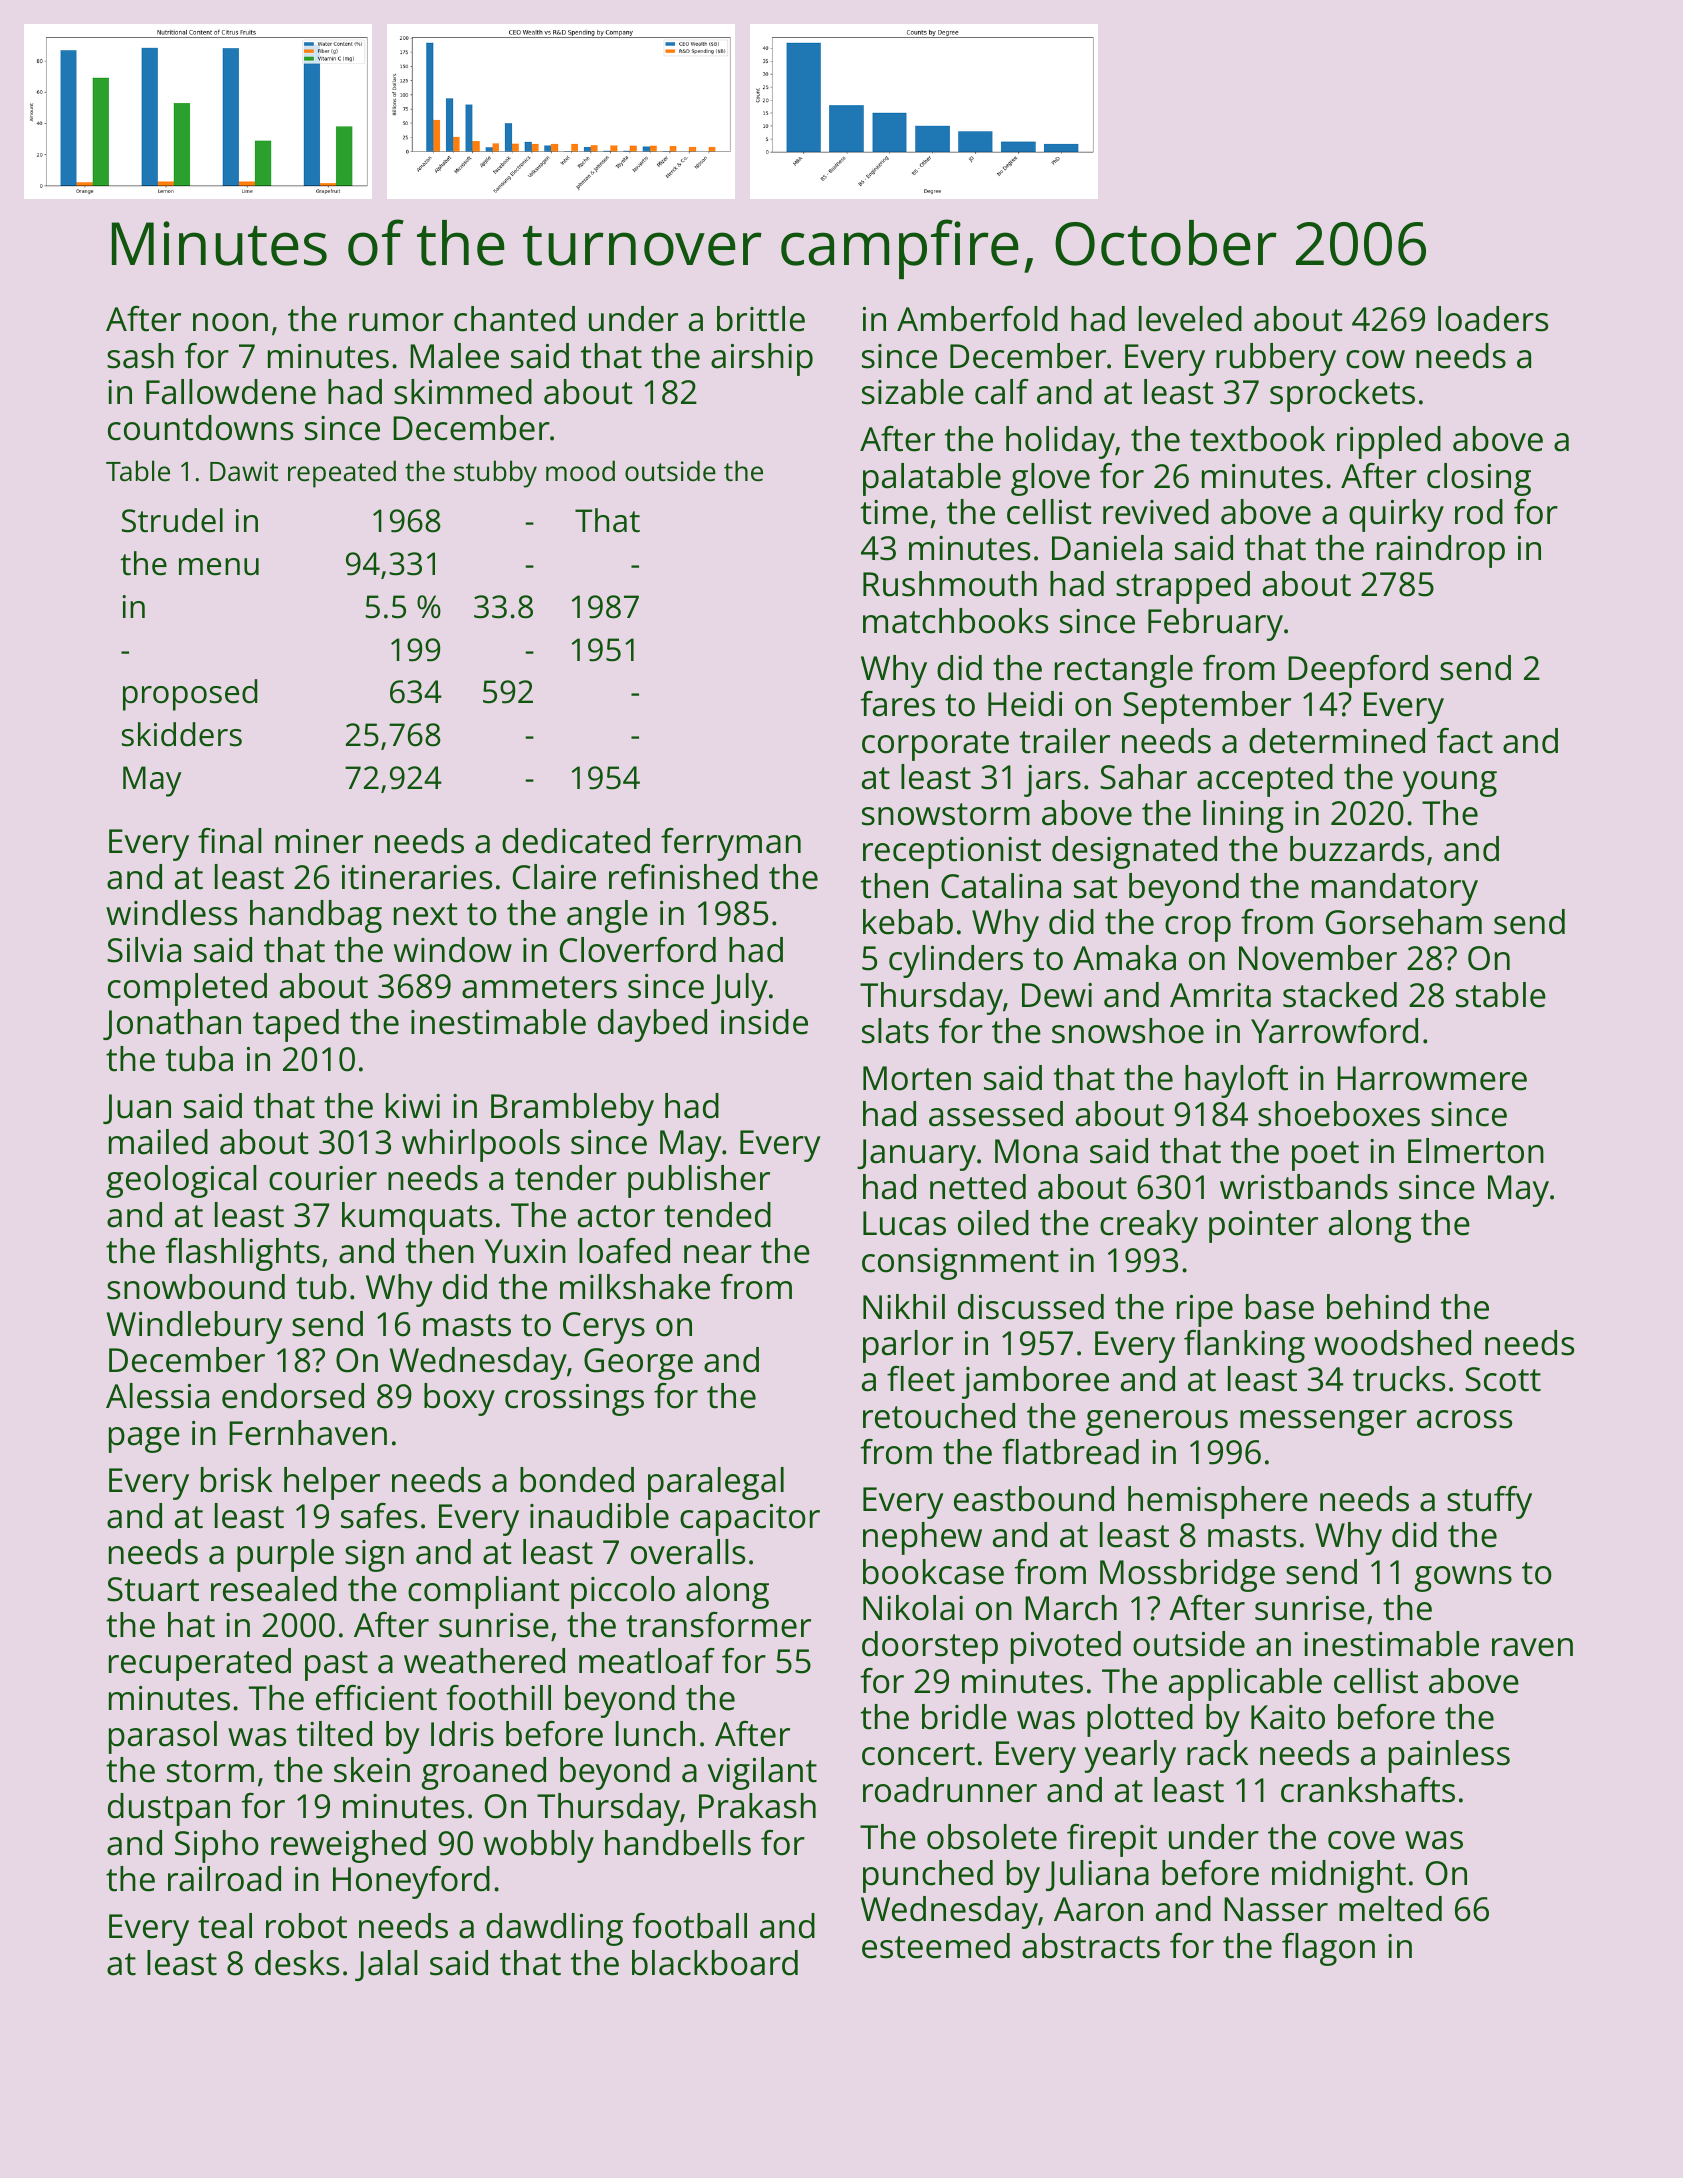 The image size is (1683, 2178). I want to click on brittle, so click(761, 319).
